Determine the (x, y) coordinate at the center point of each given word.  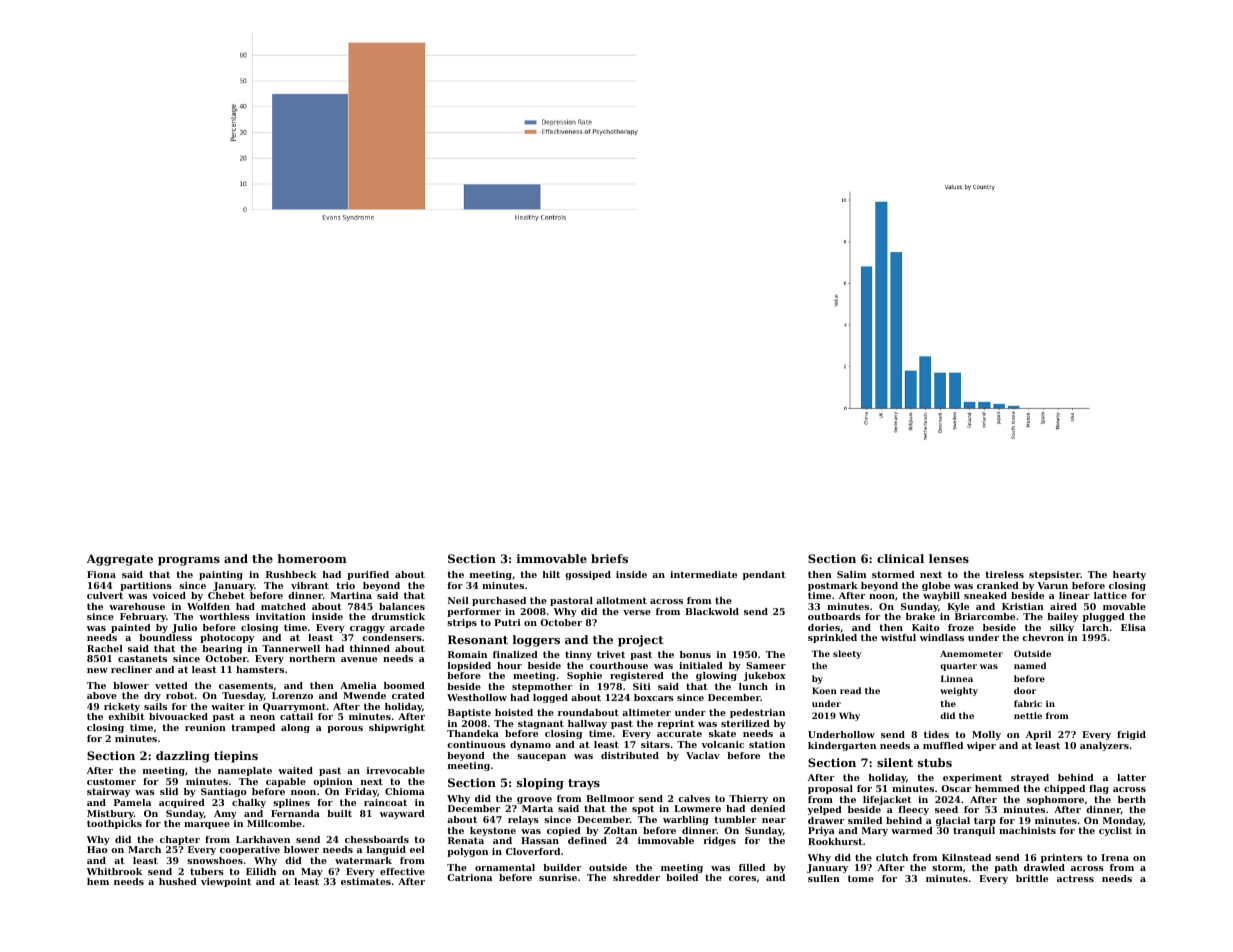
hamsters (260, 669)
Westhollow (477, 697)
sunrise (558, 877)
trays (584, 784)
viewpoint (226, 882)
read (850, 690)
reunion (205, 727)
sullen (824, 878)
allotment (621, 600)
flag (1099, 789)
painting (221, 575)
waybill (941, 596)
